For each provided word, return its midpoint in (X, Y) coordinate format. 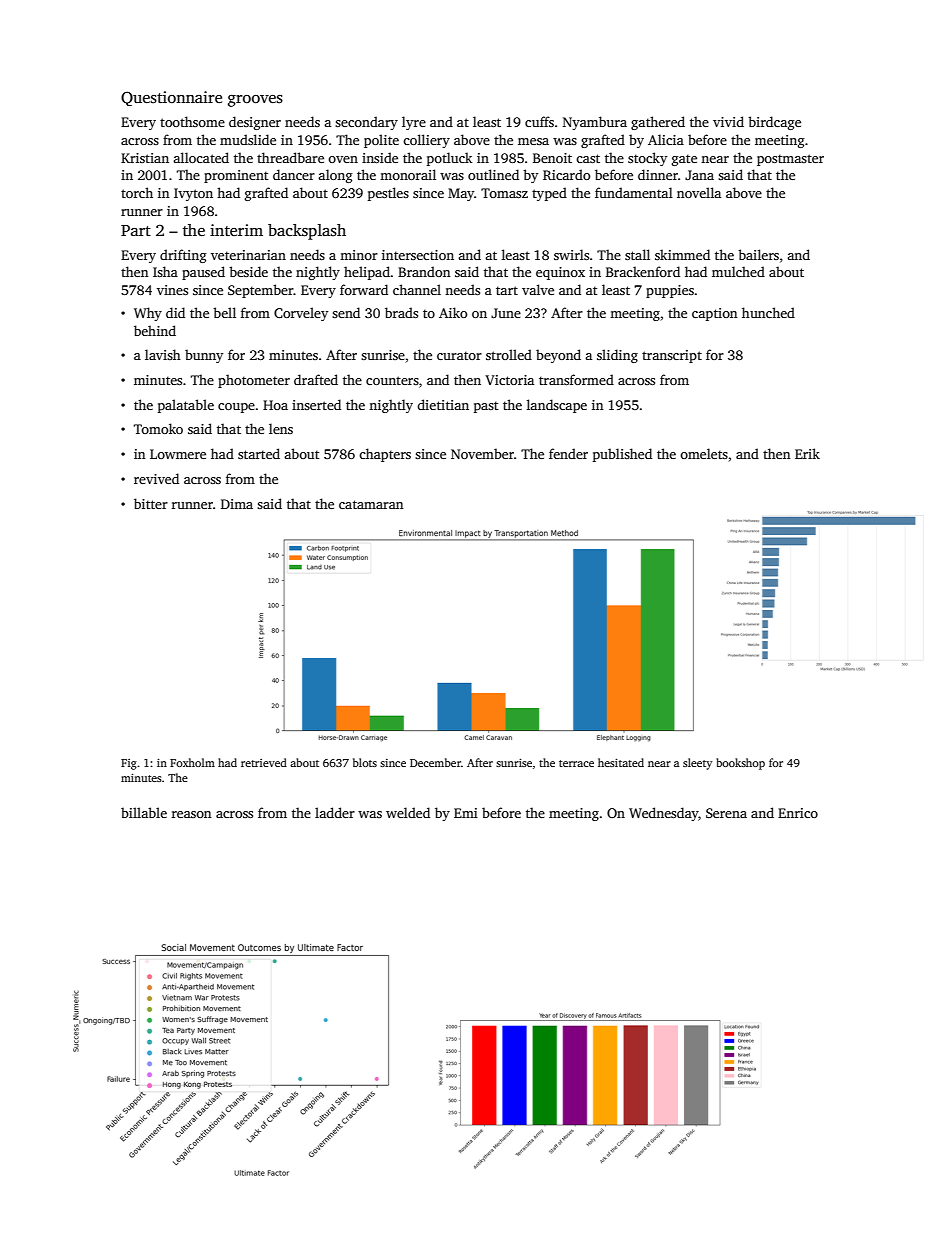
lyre (414, 123)
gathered (658, 123)
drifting (183, 256)
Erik (807, 453)
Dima (237, 504)
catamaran (371, 504)
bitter (151, 503)
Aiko (453, 312)
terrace (576, 763)
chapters (385, 455)
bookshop (740, 764)
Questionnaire (171, 98)
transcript (672, 356)
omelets (704, 453)
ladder (335, 812)
